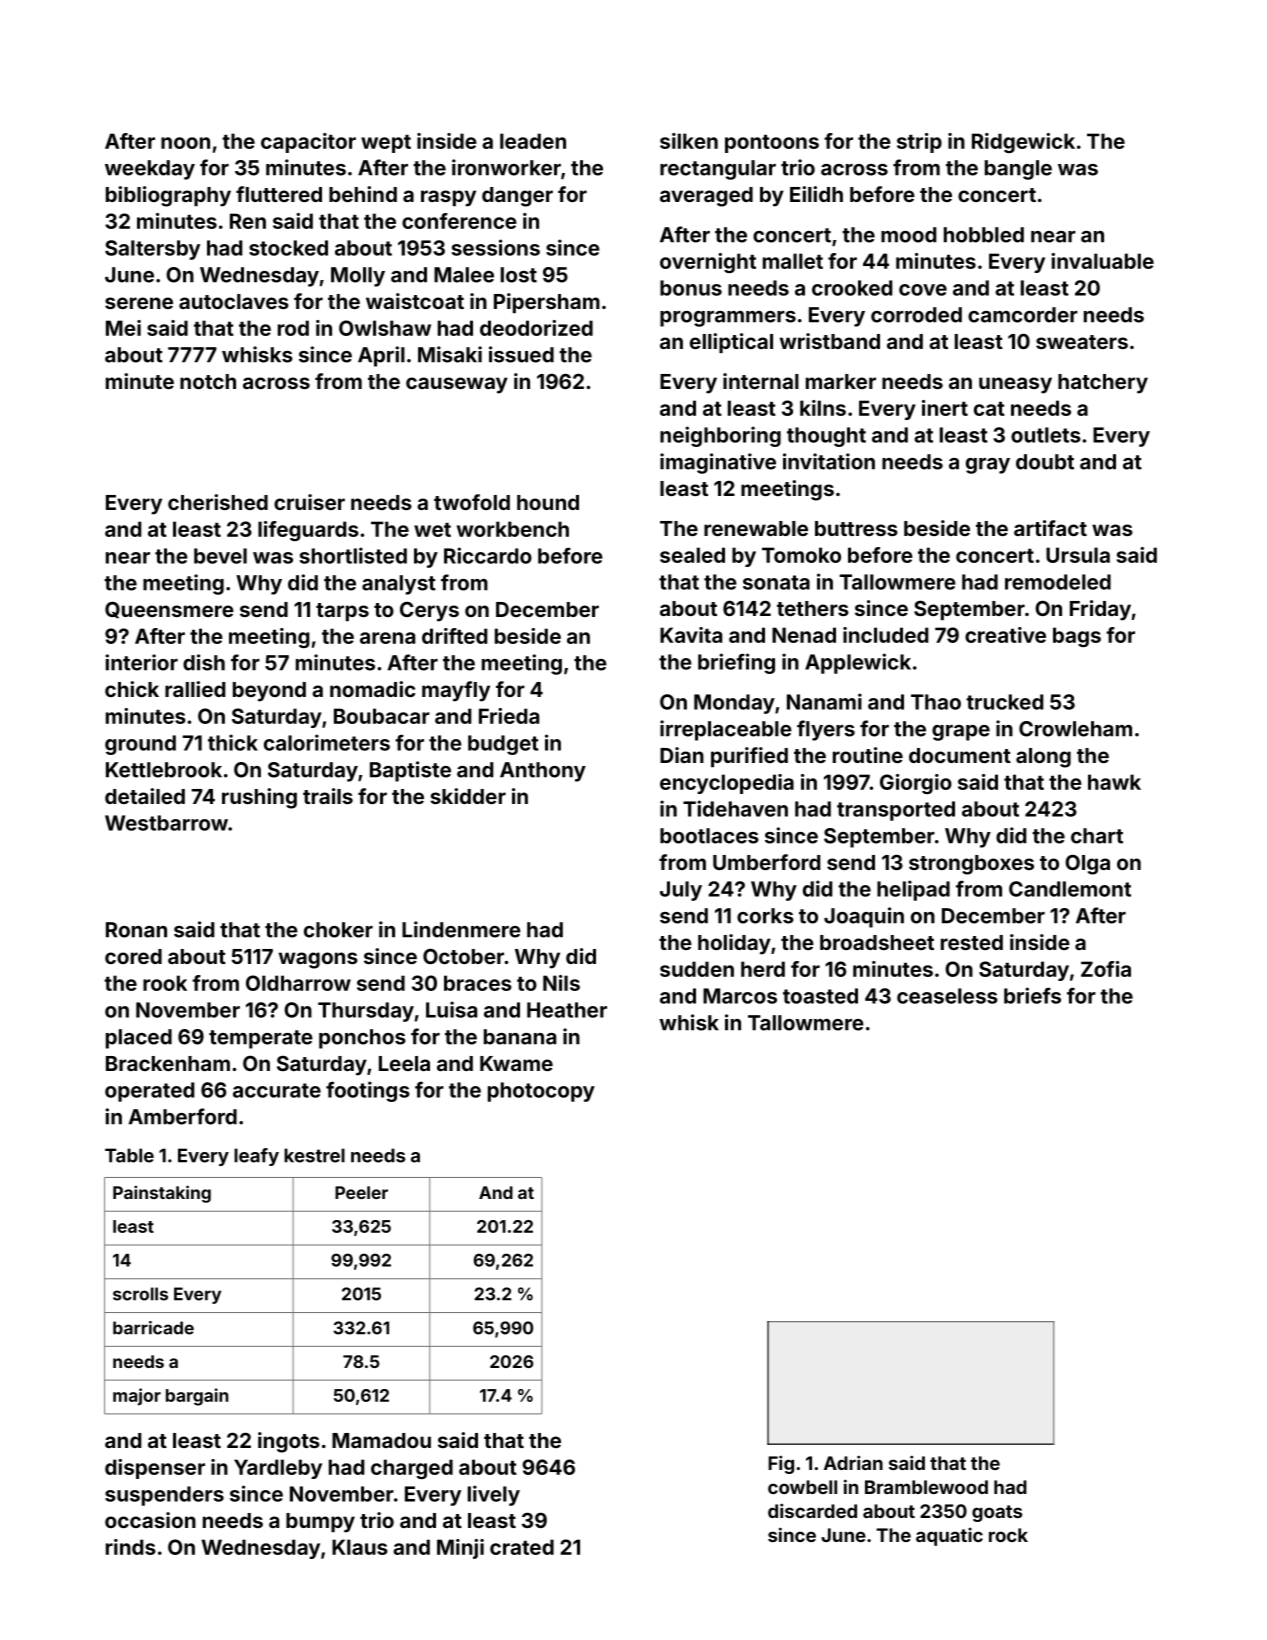  I want to click on chick, so click(132, 689).
